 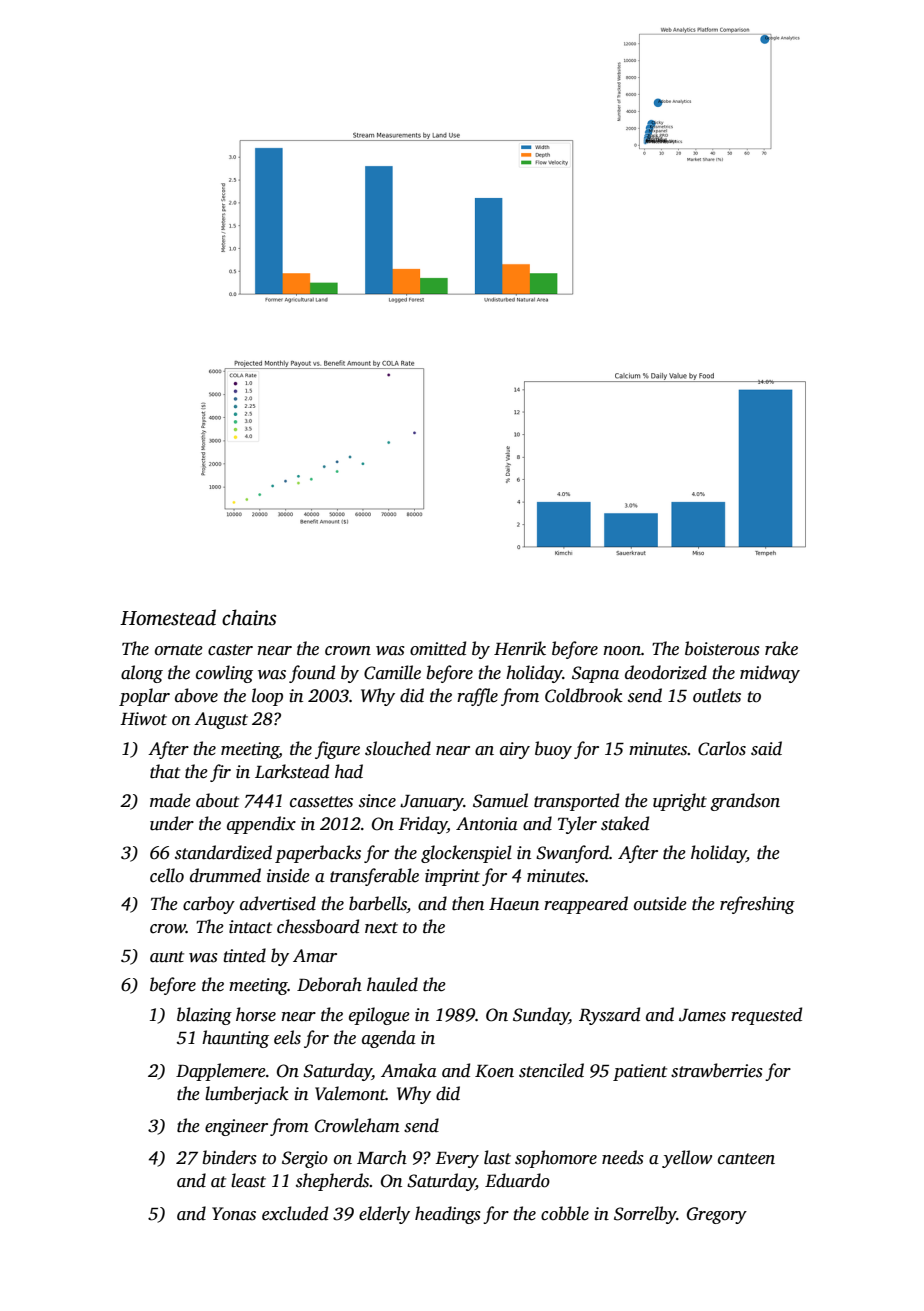 What do you see at coordinates (781, 648) in the screenshot?
I see `rake` at bounding box center [781, 648].
